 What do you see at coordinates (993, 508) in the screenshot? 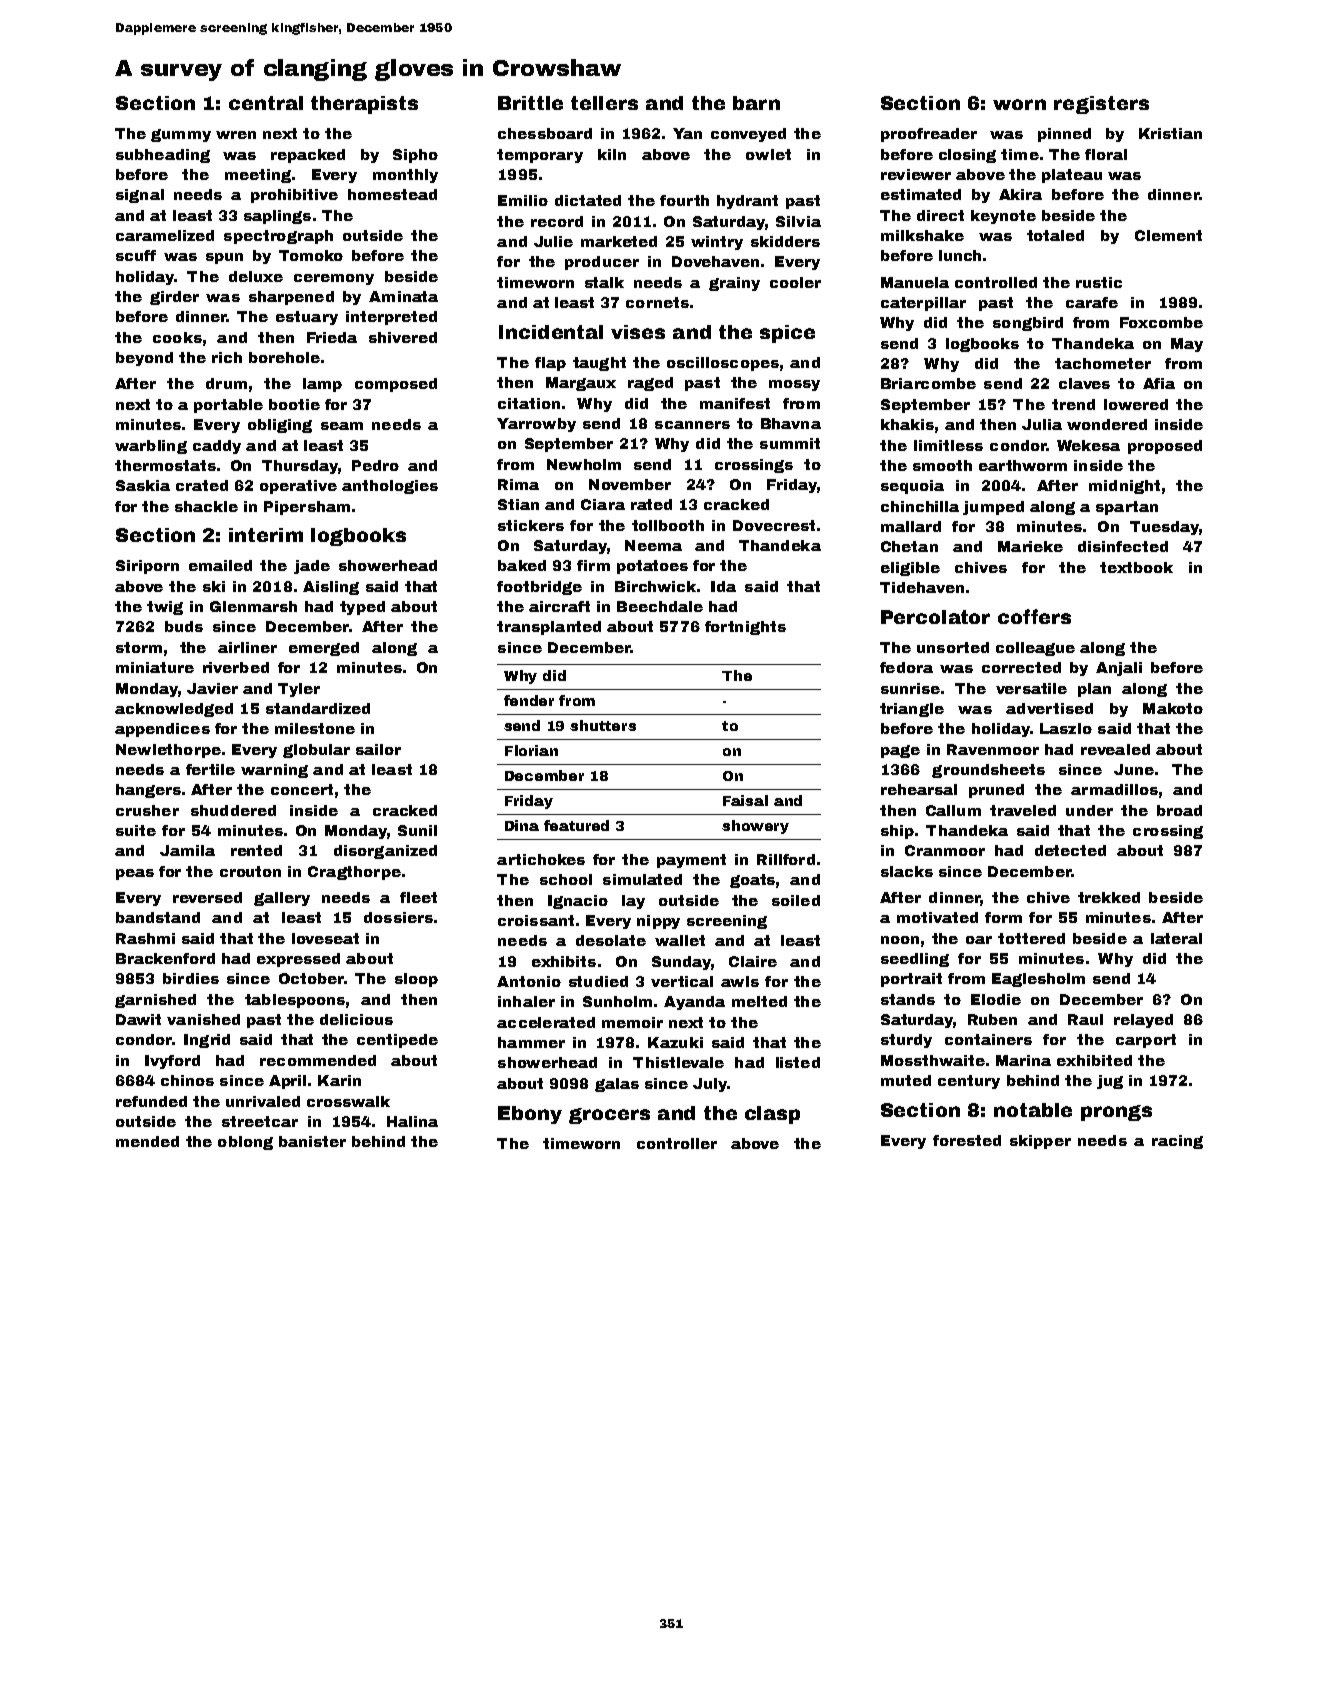
I see `jumped` at bounding box center [993, 508].
